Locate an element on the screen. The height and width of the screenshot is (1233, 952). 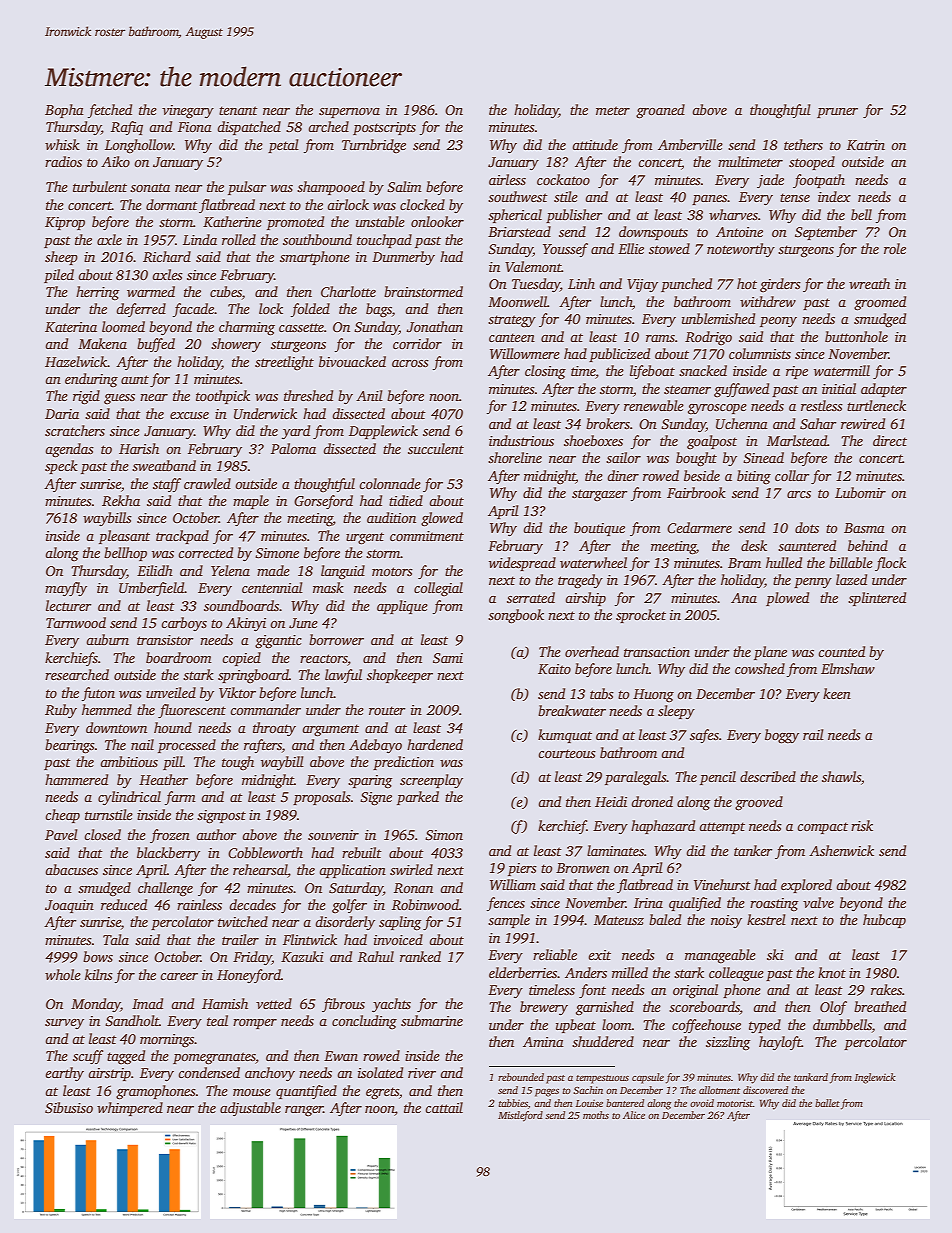
Irina is located at coordinates (648, 903).
